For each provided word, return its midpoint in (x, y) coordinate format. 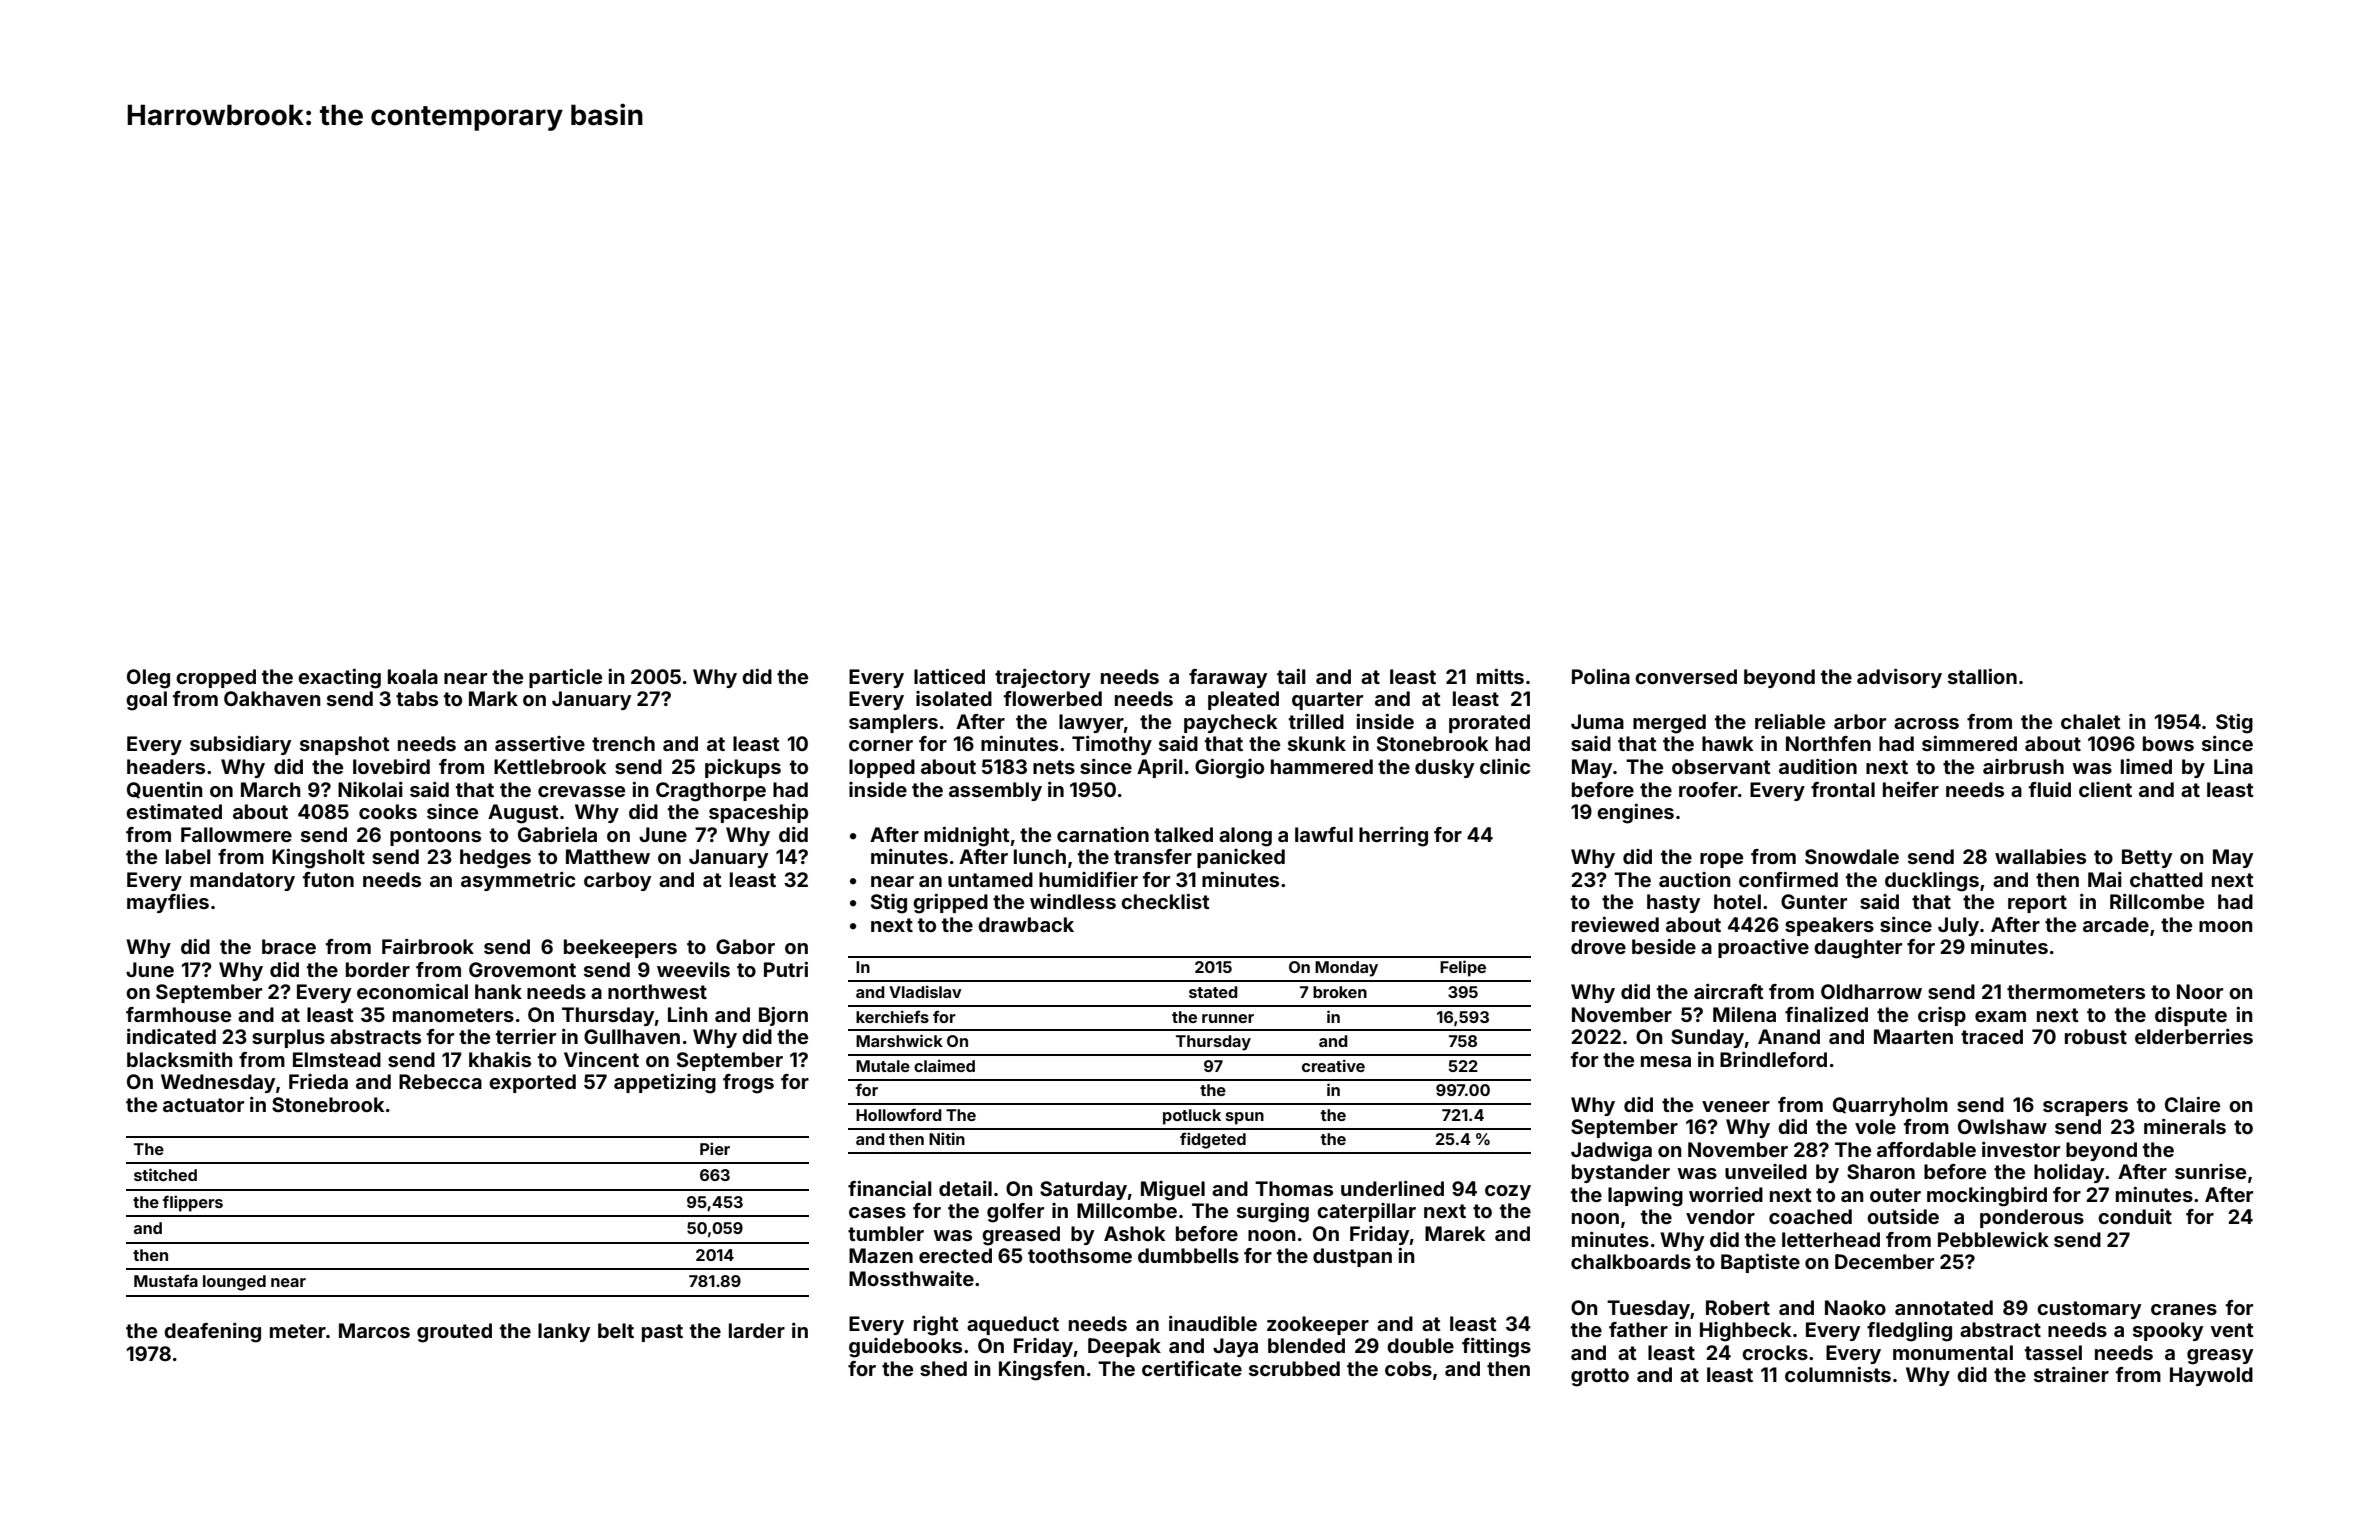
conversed (1686, 676)
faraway (1228, 678)
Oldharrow (1871, 991)
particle (565, 678)
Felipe (1463, 968)
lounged (234, 1283)
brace (289, 946)
